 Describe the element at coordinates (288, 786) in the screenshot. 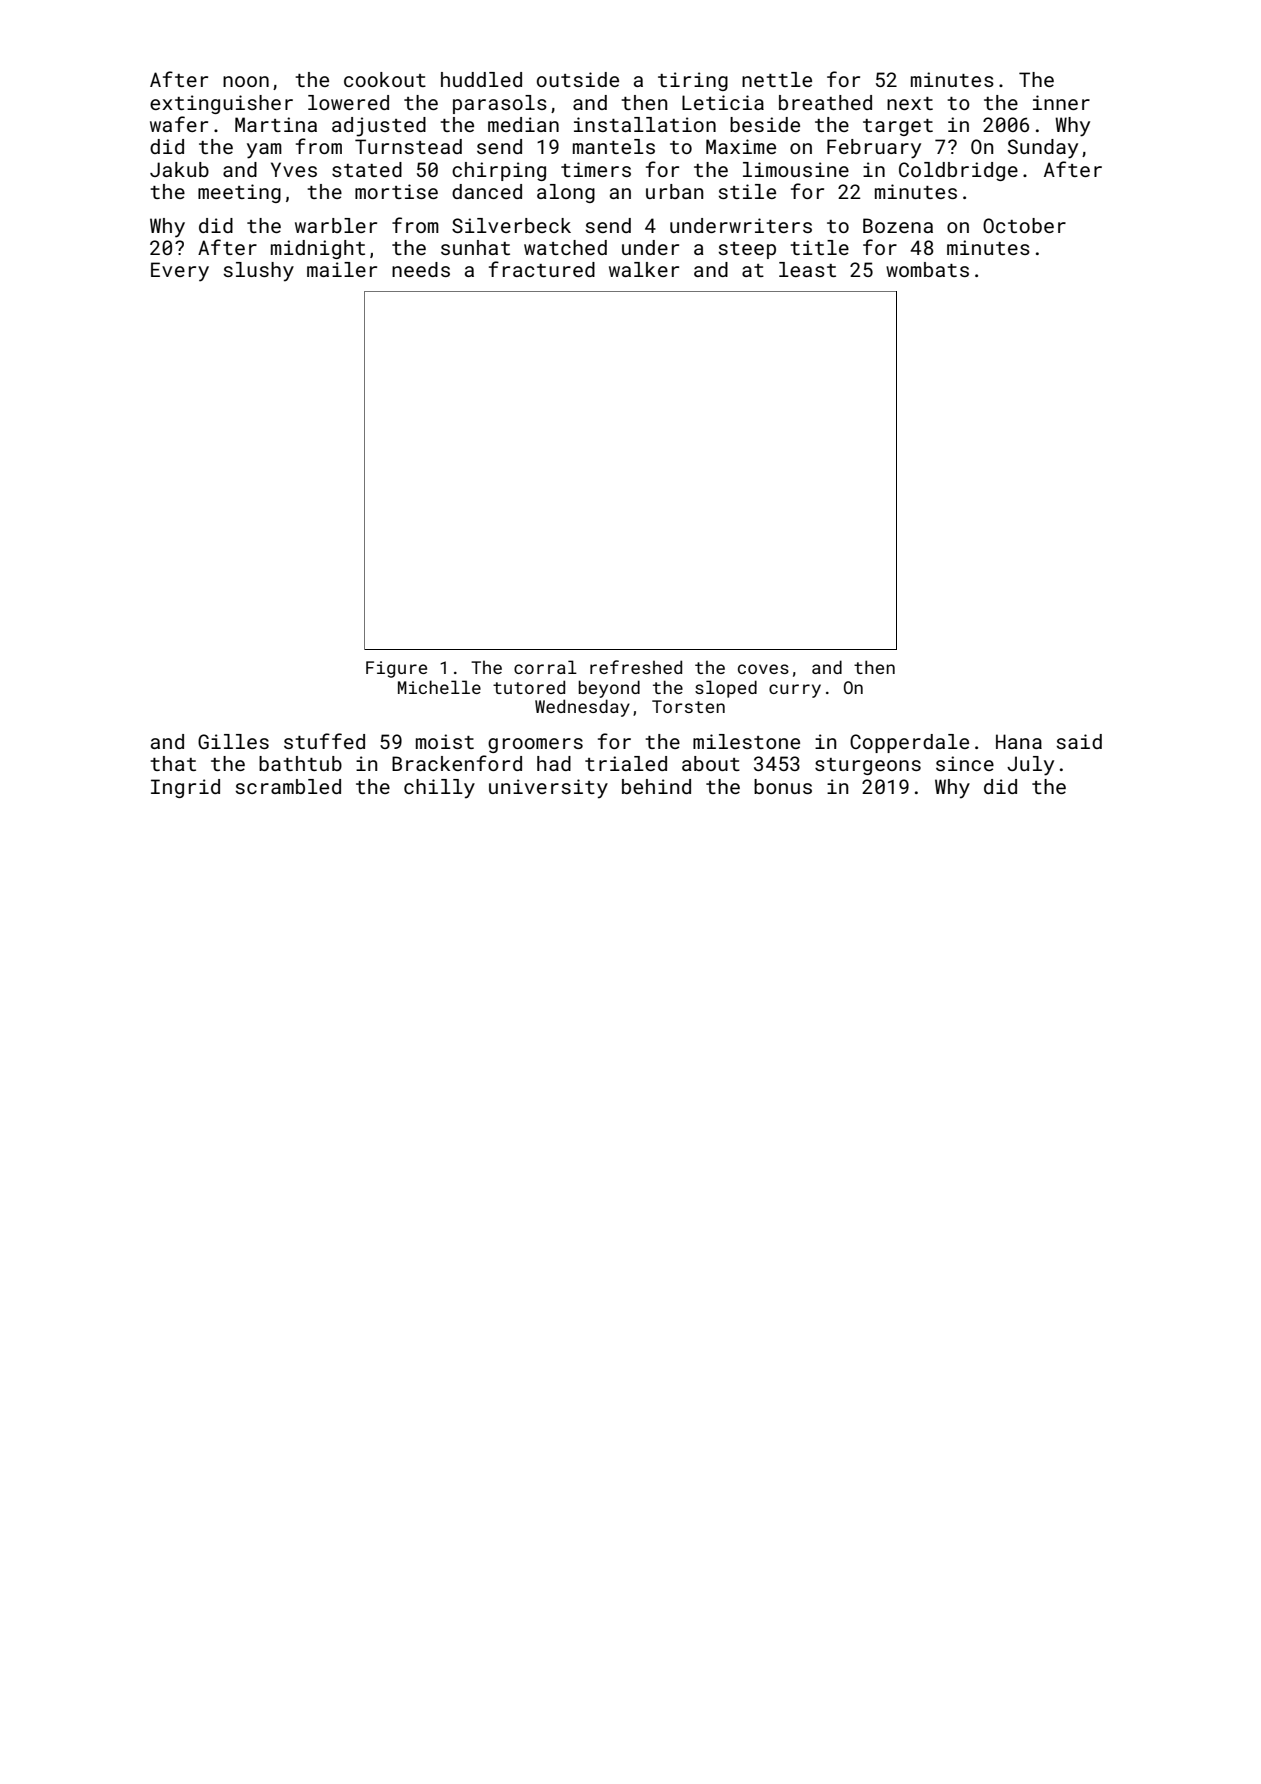

I see `scrambled` at that location.
